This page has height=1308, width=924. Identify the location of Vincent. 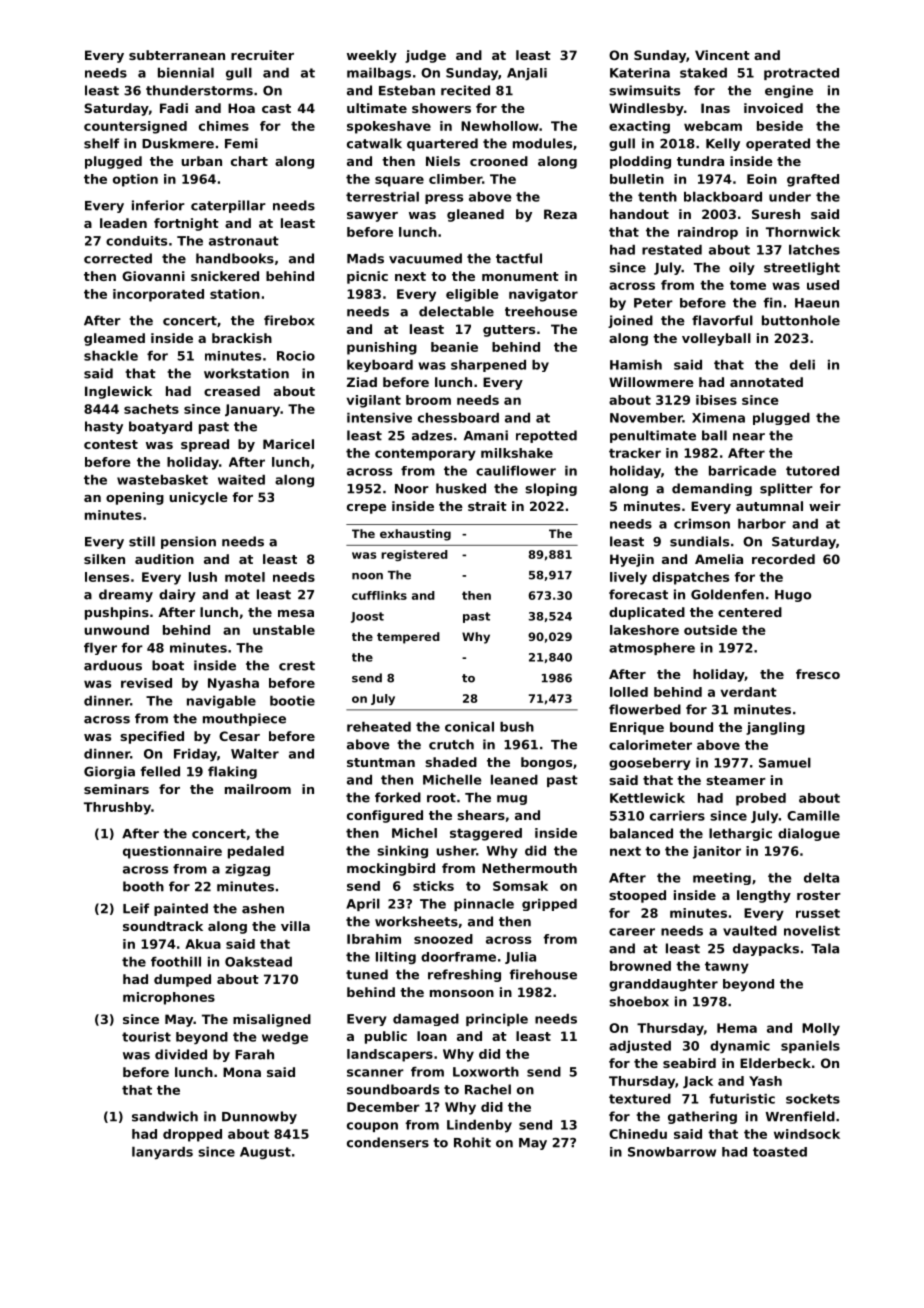
(722, 55).
